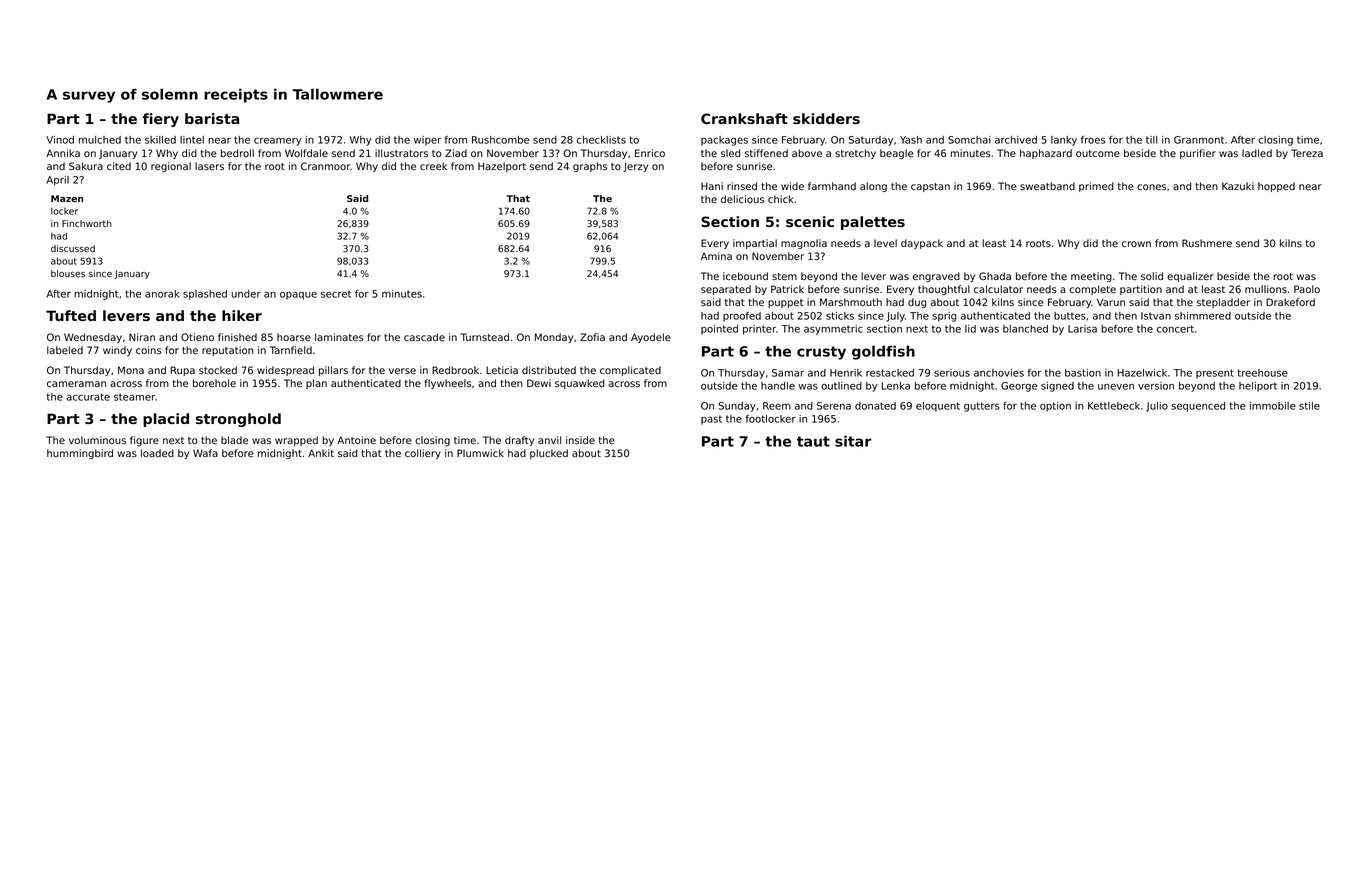 The width and height of the screenshot is (1372, 887). What do you see at coordinates (212, 118) in the screenshot?
I see `barista` at bounding box center [212, 118].
